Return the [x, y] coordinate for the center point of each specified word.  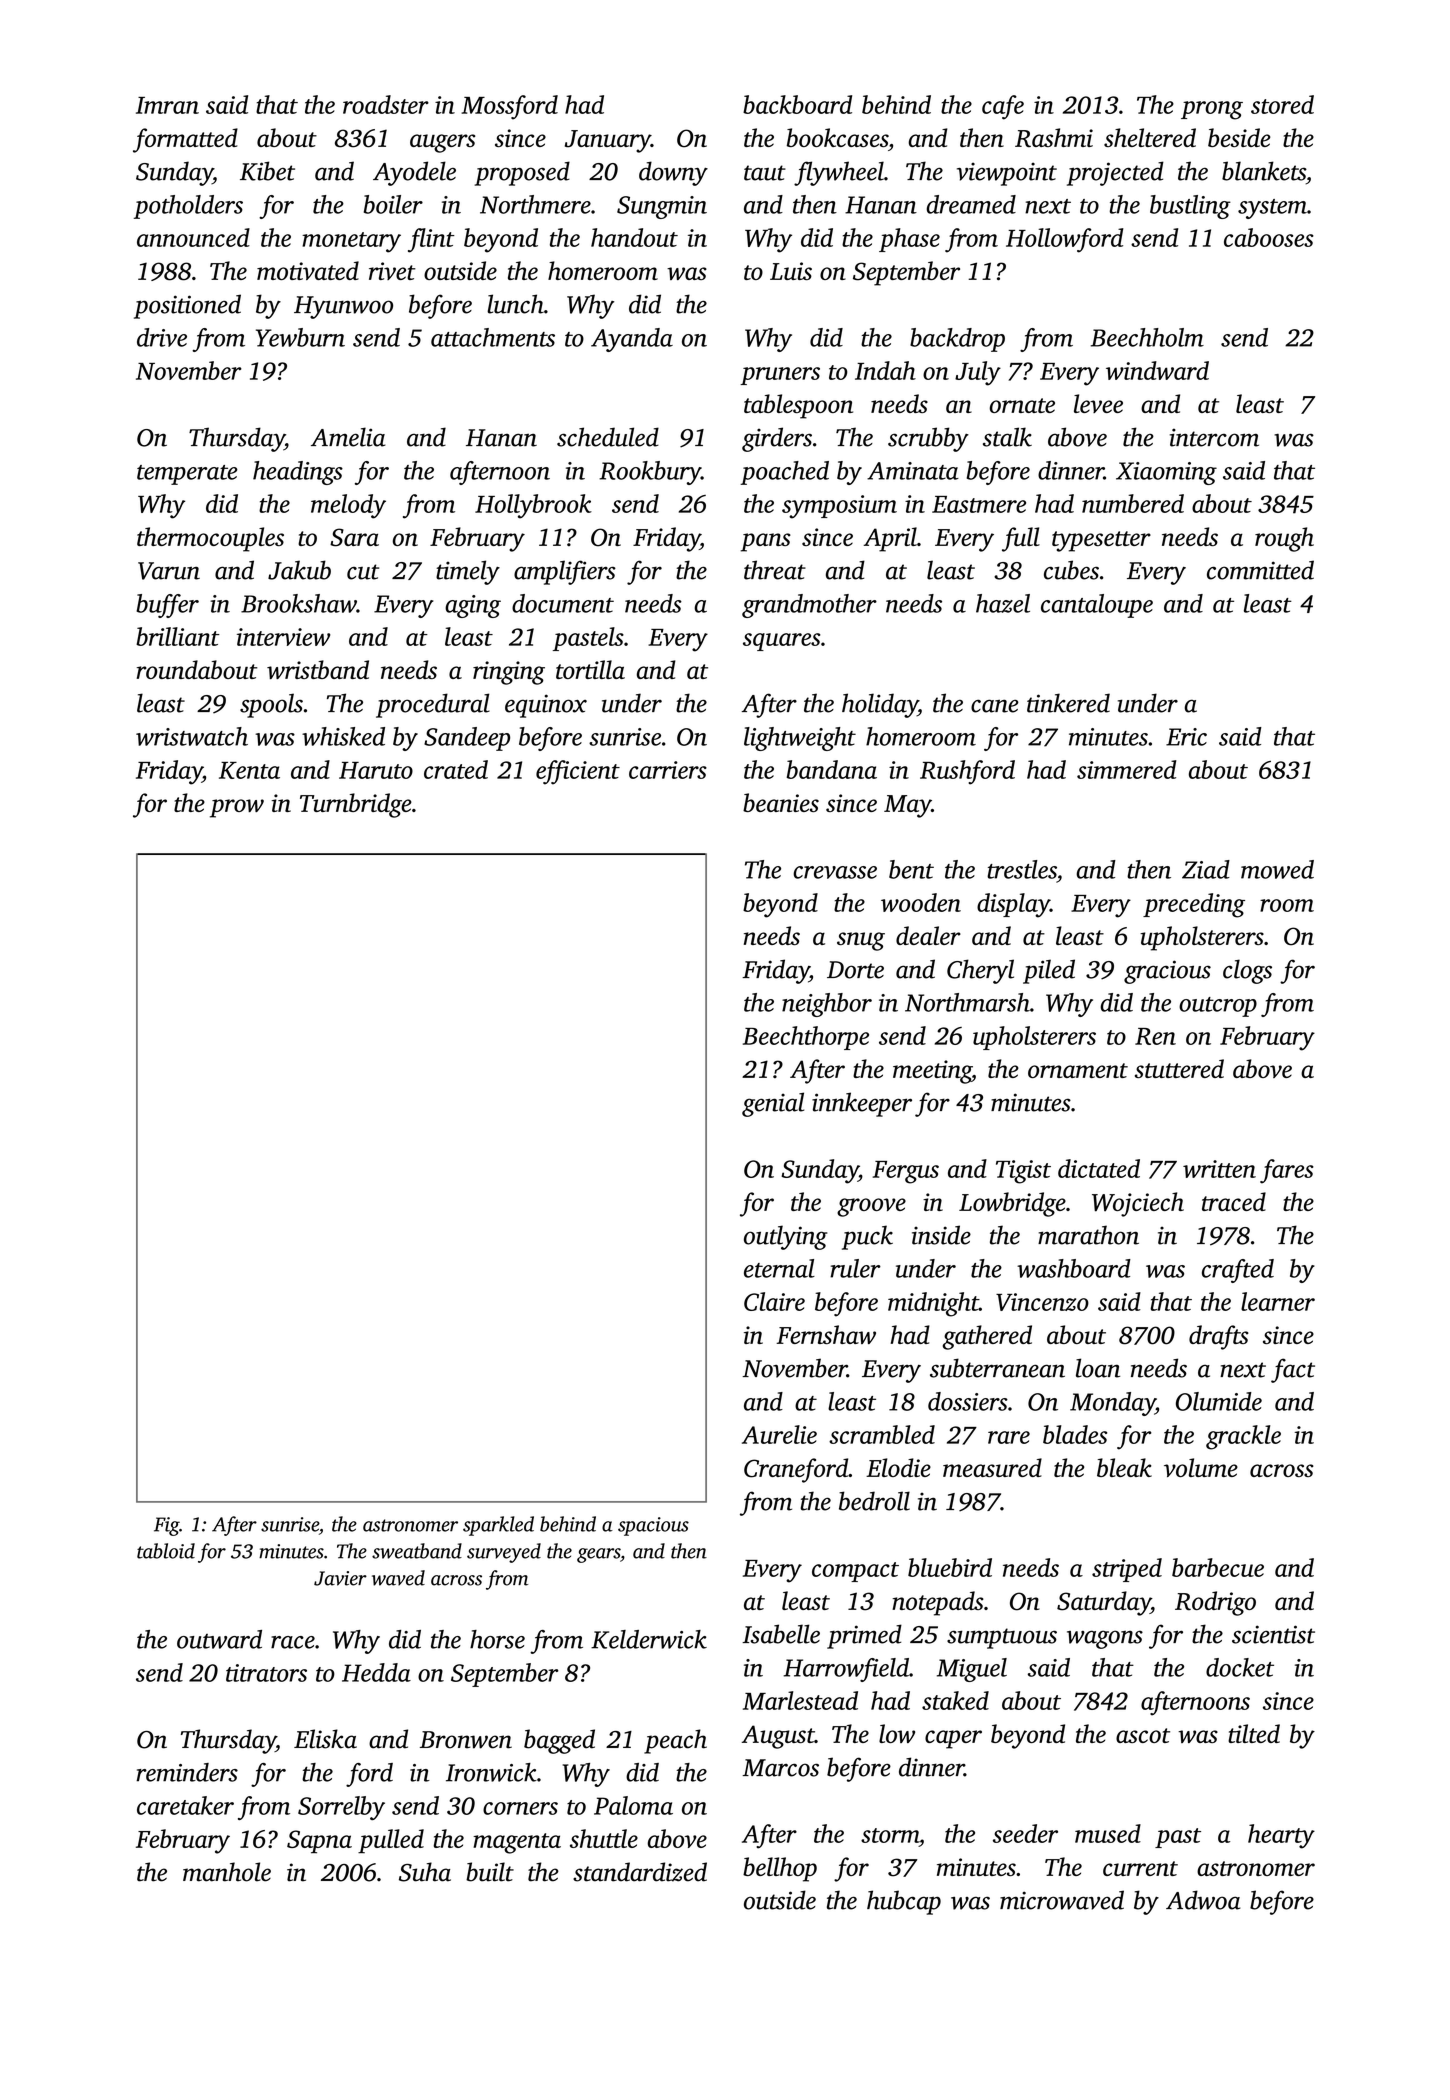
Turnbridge [356, 805]
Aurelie [779, 1434]
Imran [167, 105]
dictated [1099, 1168]
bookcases [837, 137]
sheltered [1150, 137]
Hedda [376, 1672]
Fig [166, 1526]
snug [861, 941]
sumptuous [1002, 1638]
